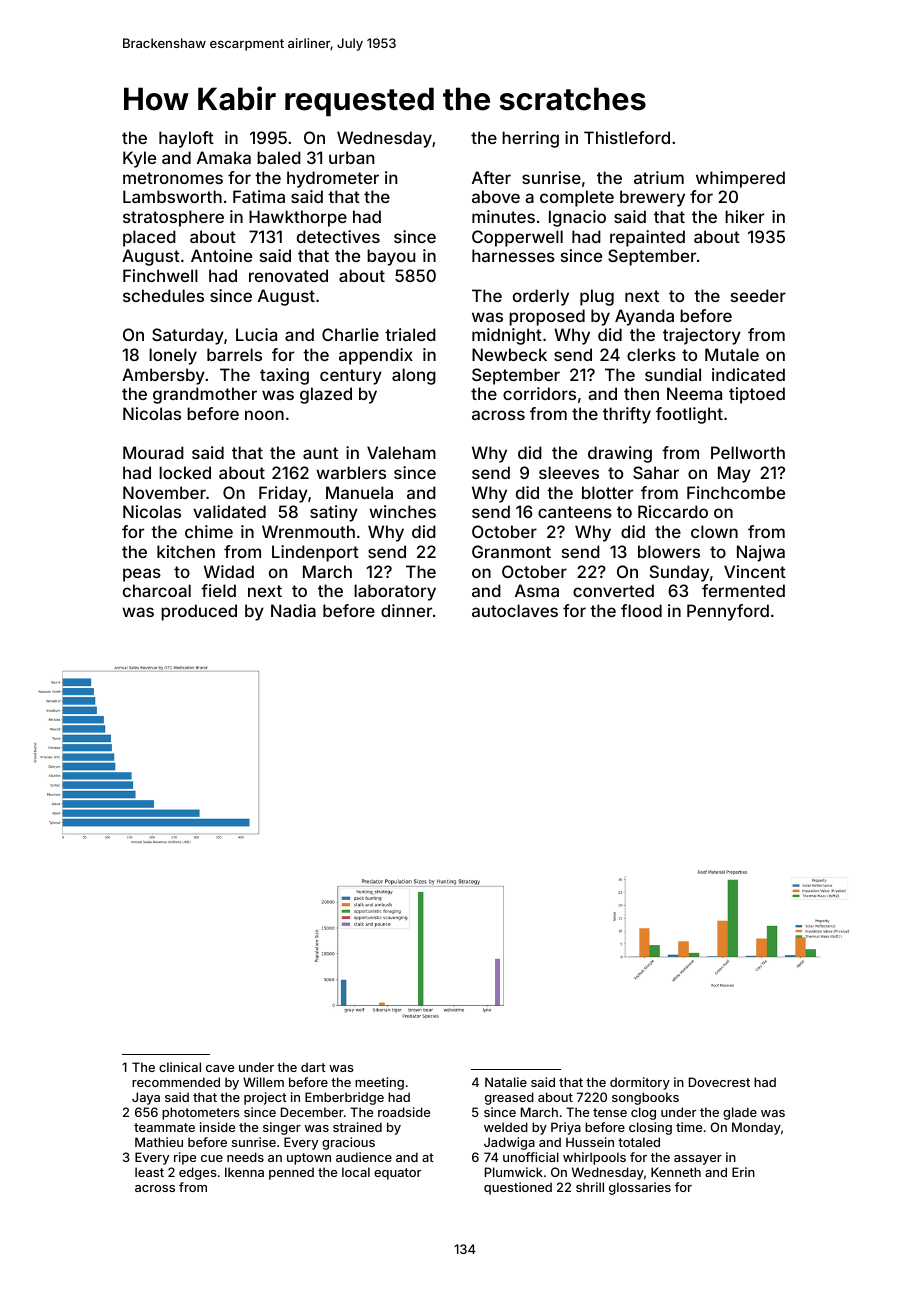 The height and width of the screenshot is (1316, 908). Describe the element at coordinates (391, 257) in the screenshot. I see `bayou` at that location.
